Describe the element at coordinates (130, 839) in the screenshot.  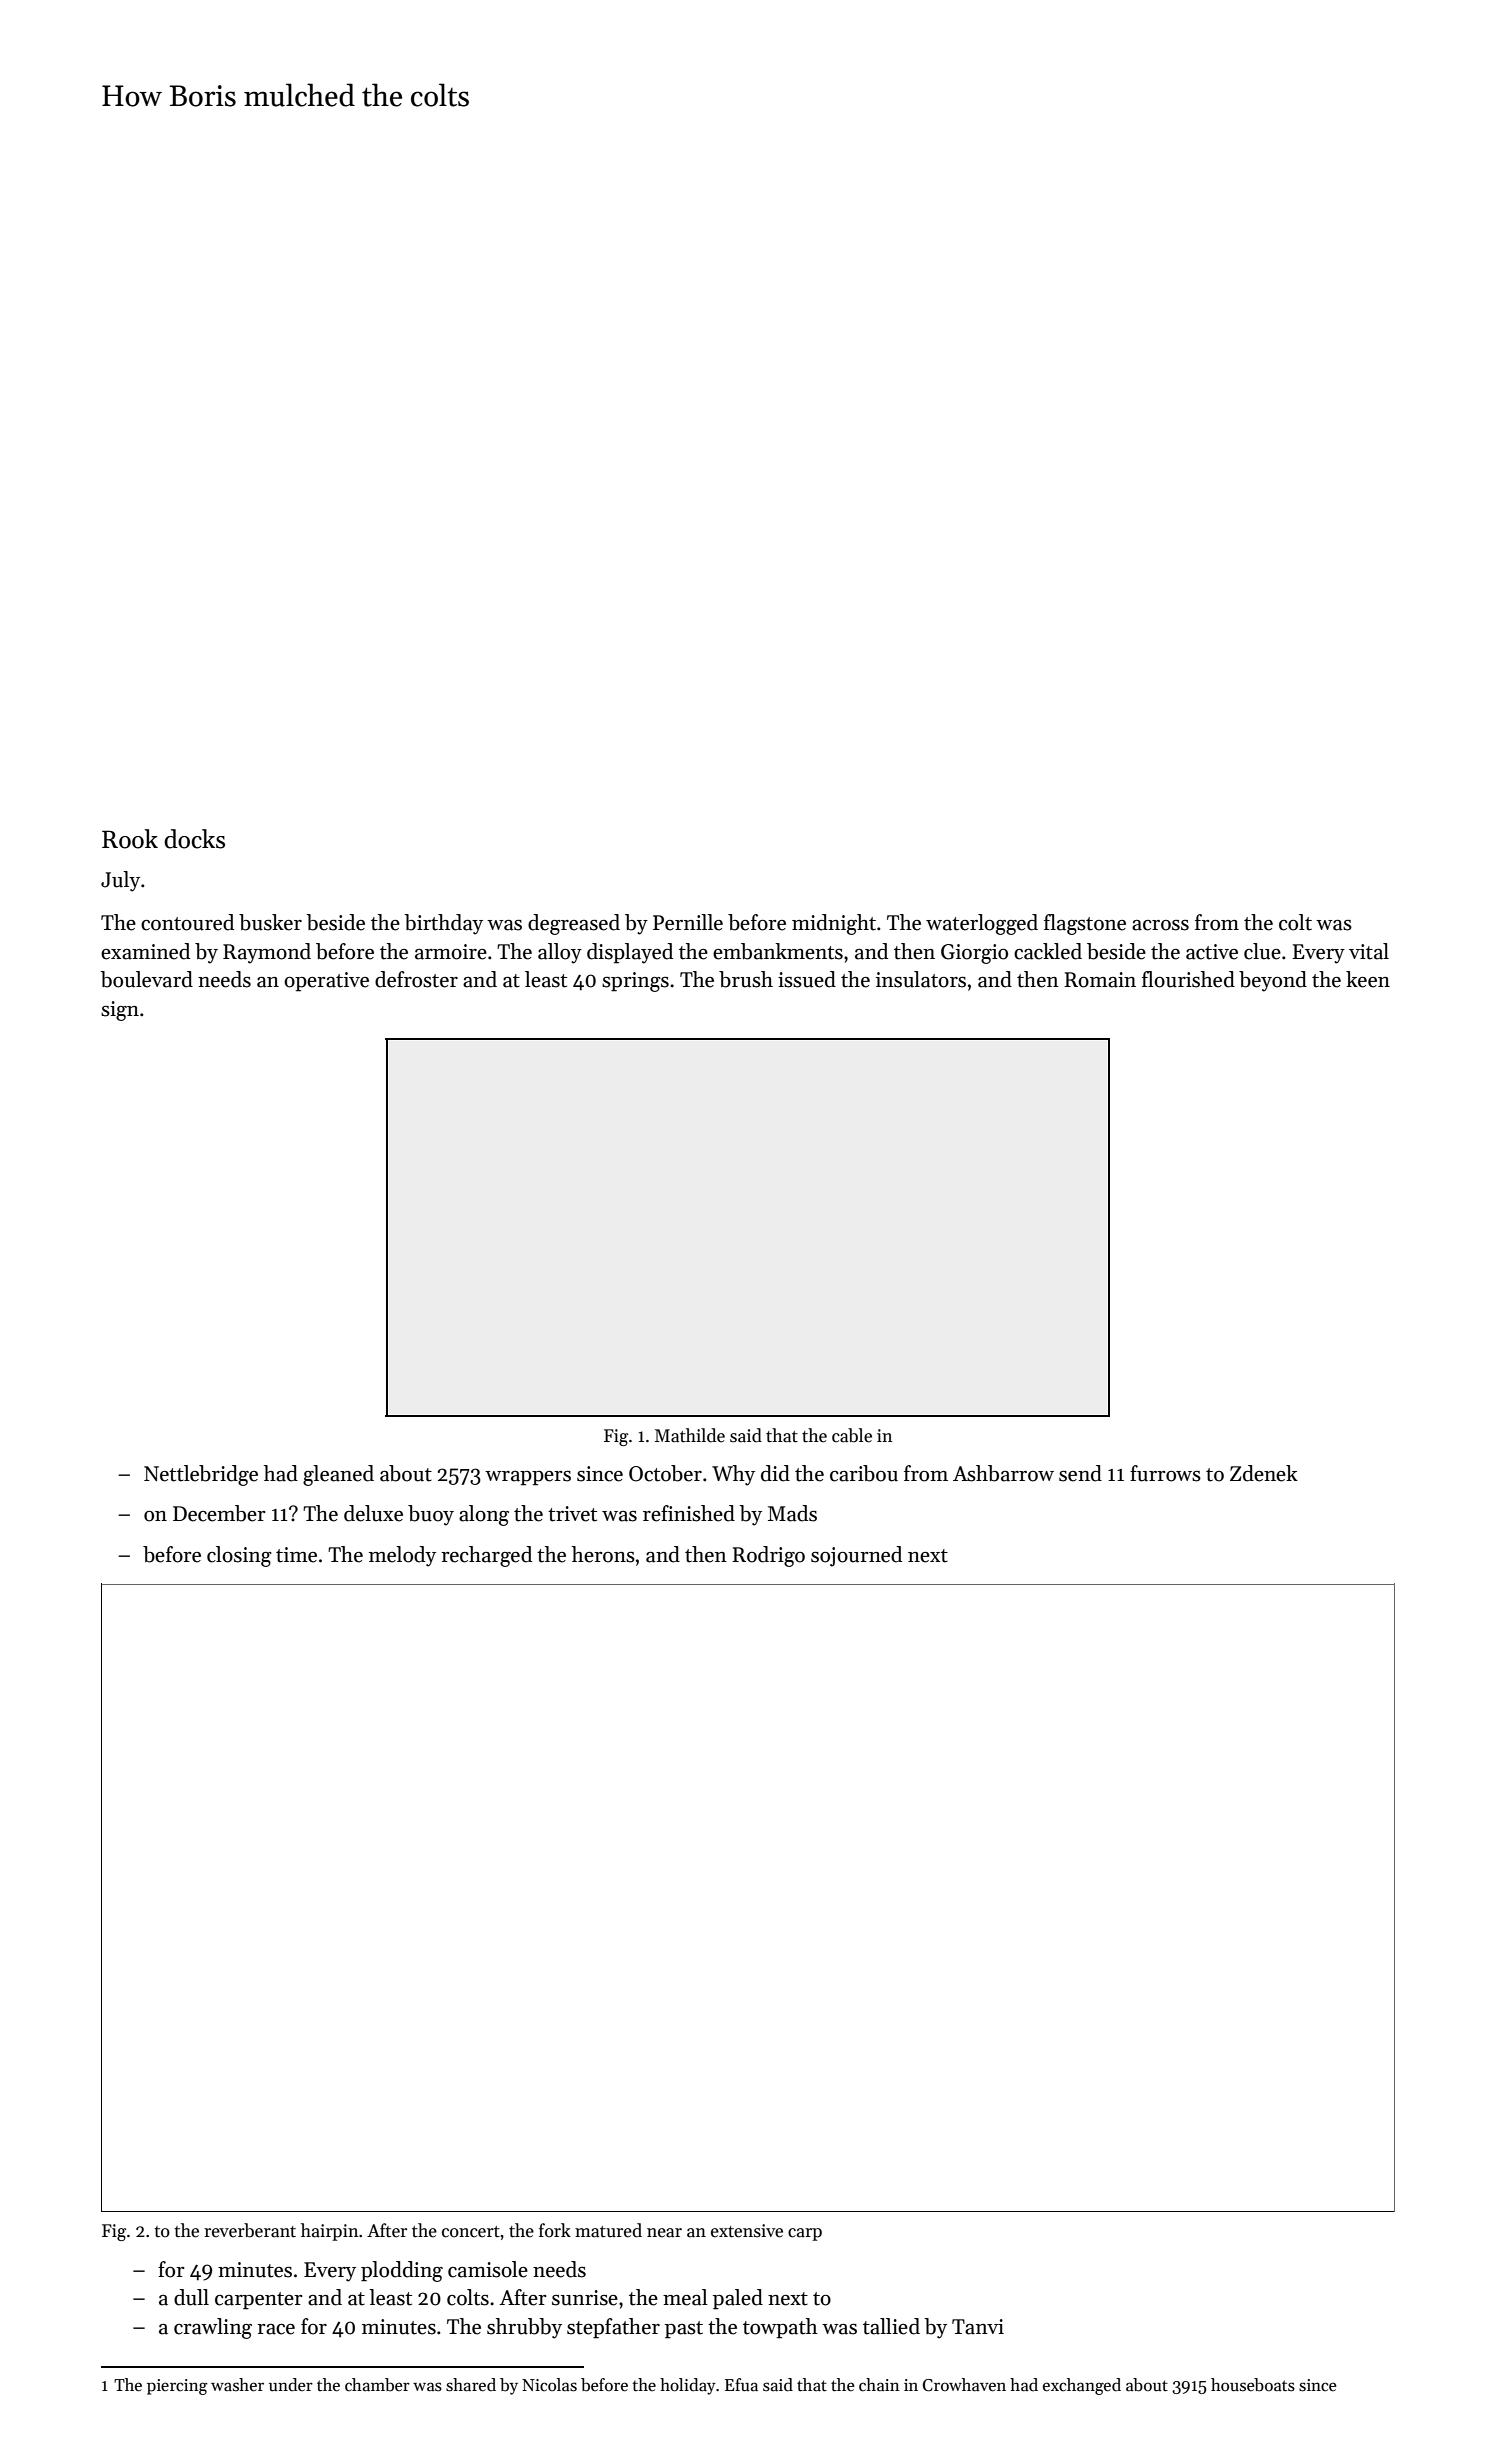
I see `Rook` at that location.
